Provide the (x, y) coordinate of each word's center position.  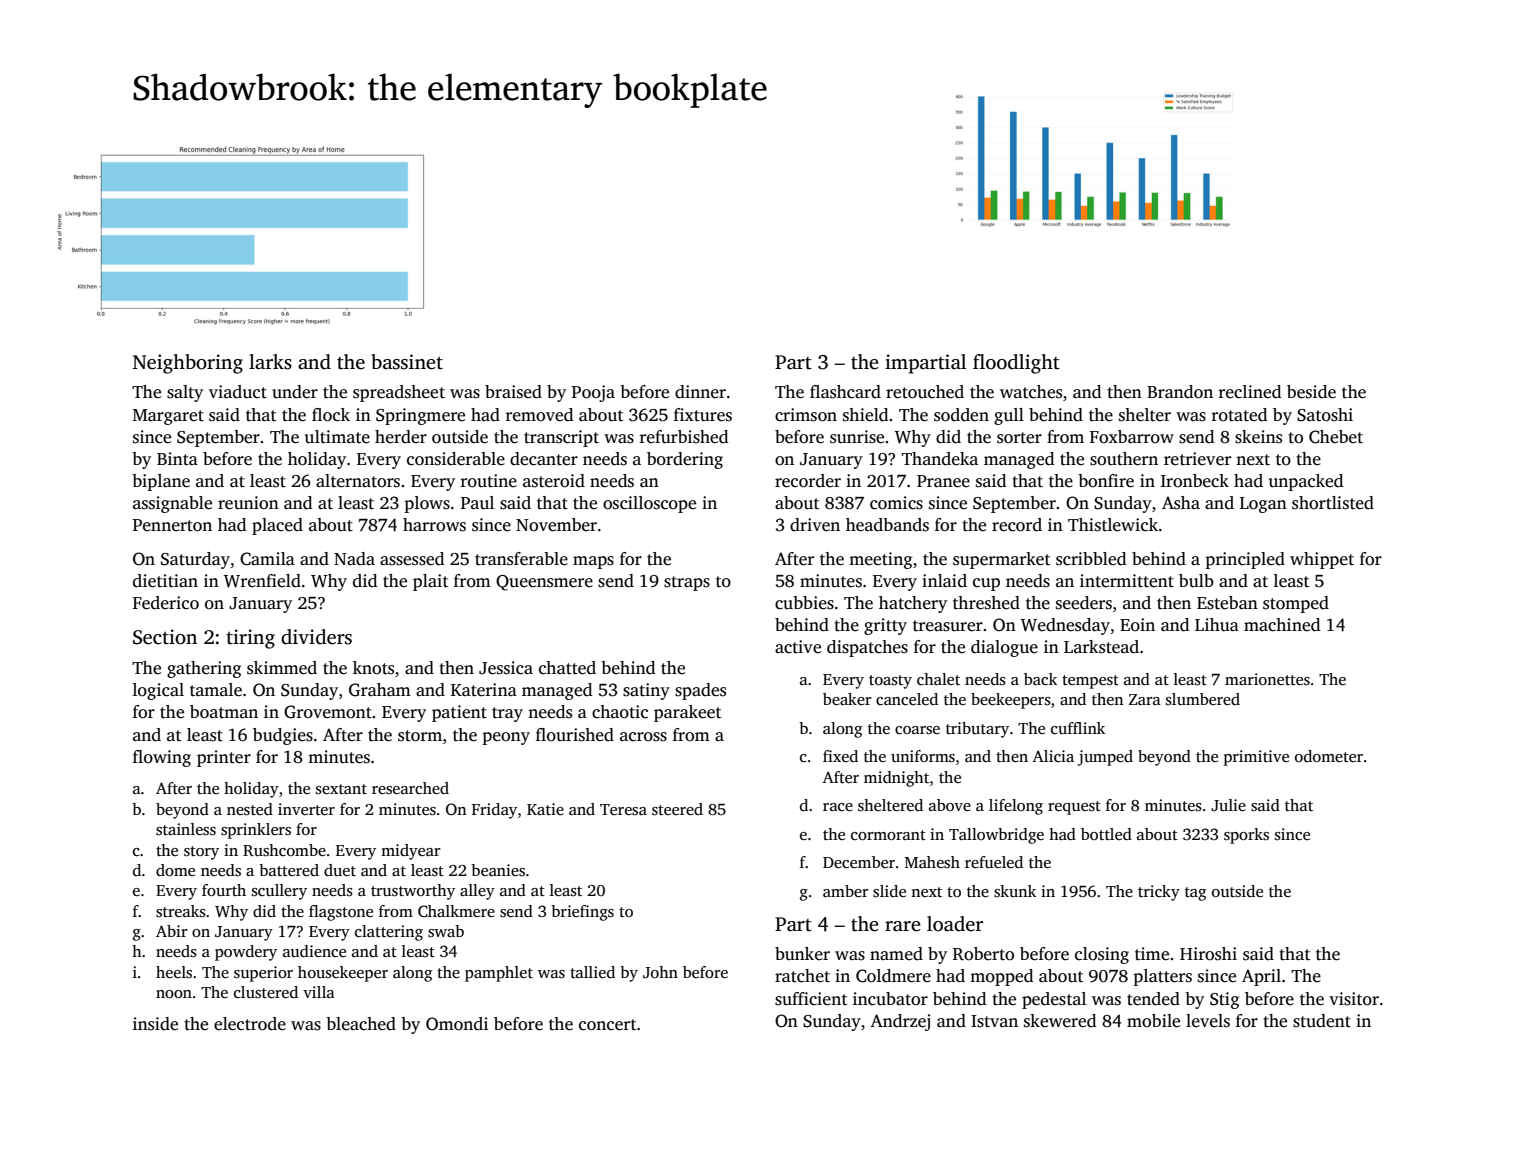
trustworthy (413, 892)
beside (1311, 392)
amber (846, 891)
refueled (994, 862)
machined (1282, 625)
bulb (1196, 581)
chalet (938, 679)
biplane (161, 482)
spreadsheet (399, 393)
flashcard (845, 392)
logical (158, 691)
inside (155, 1024)
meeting (880, 560)
